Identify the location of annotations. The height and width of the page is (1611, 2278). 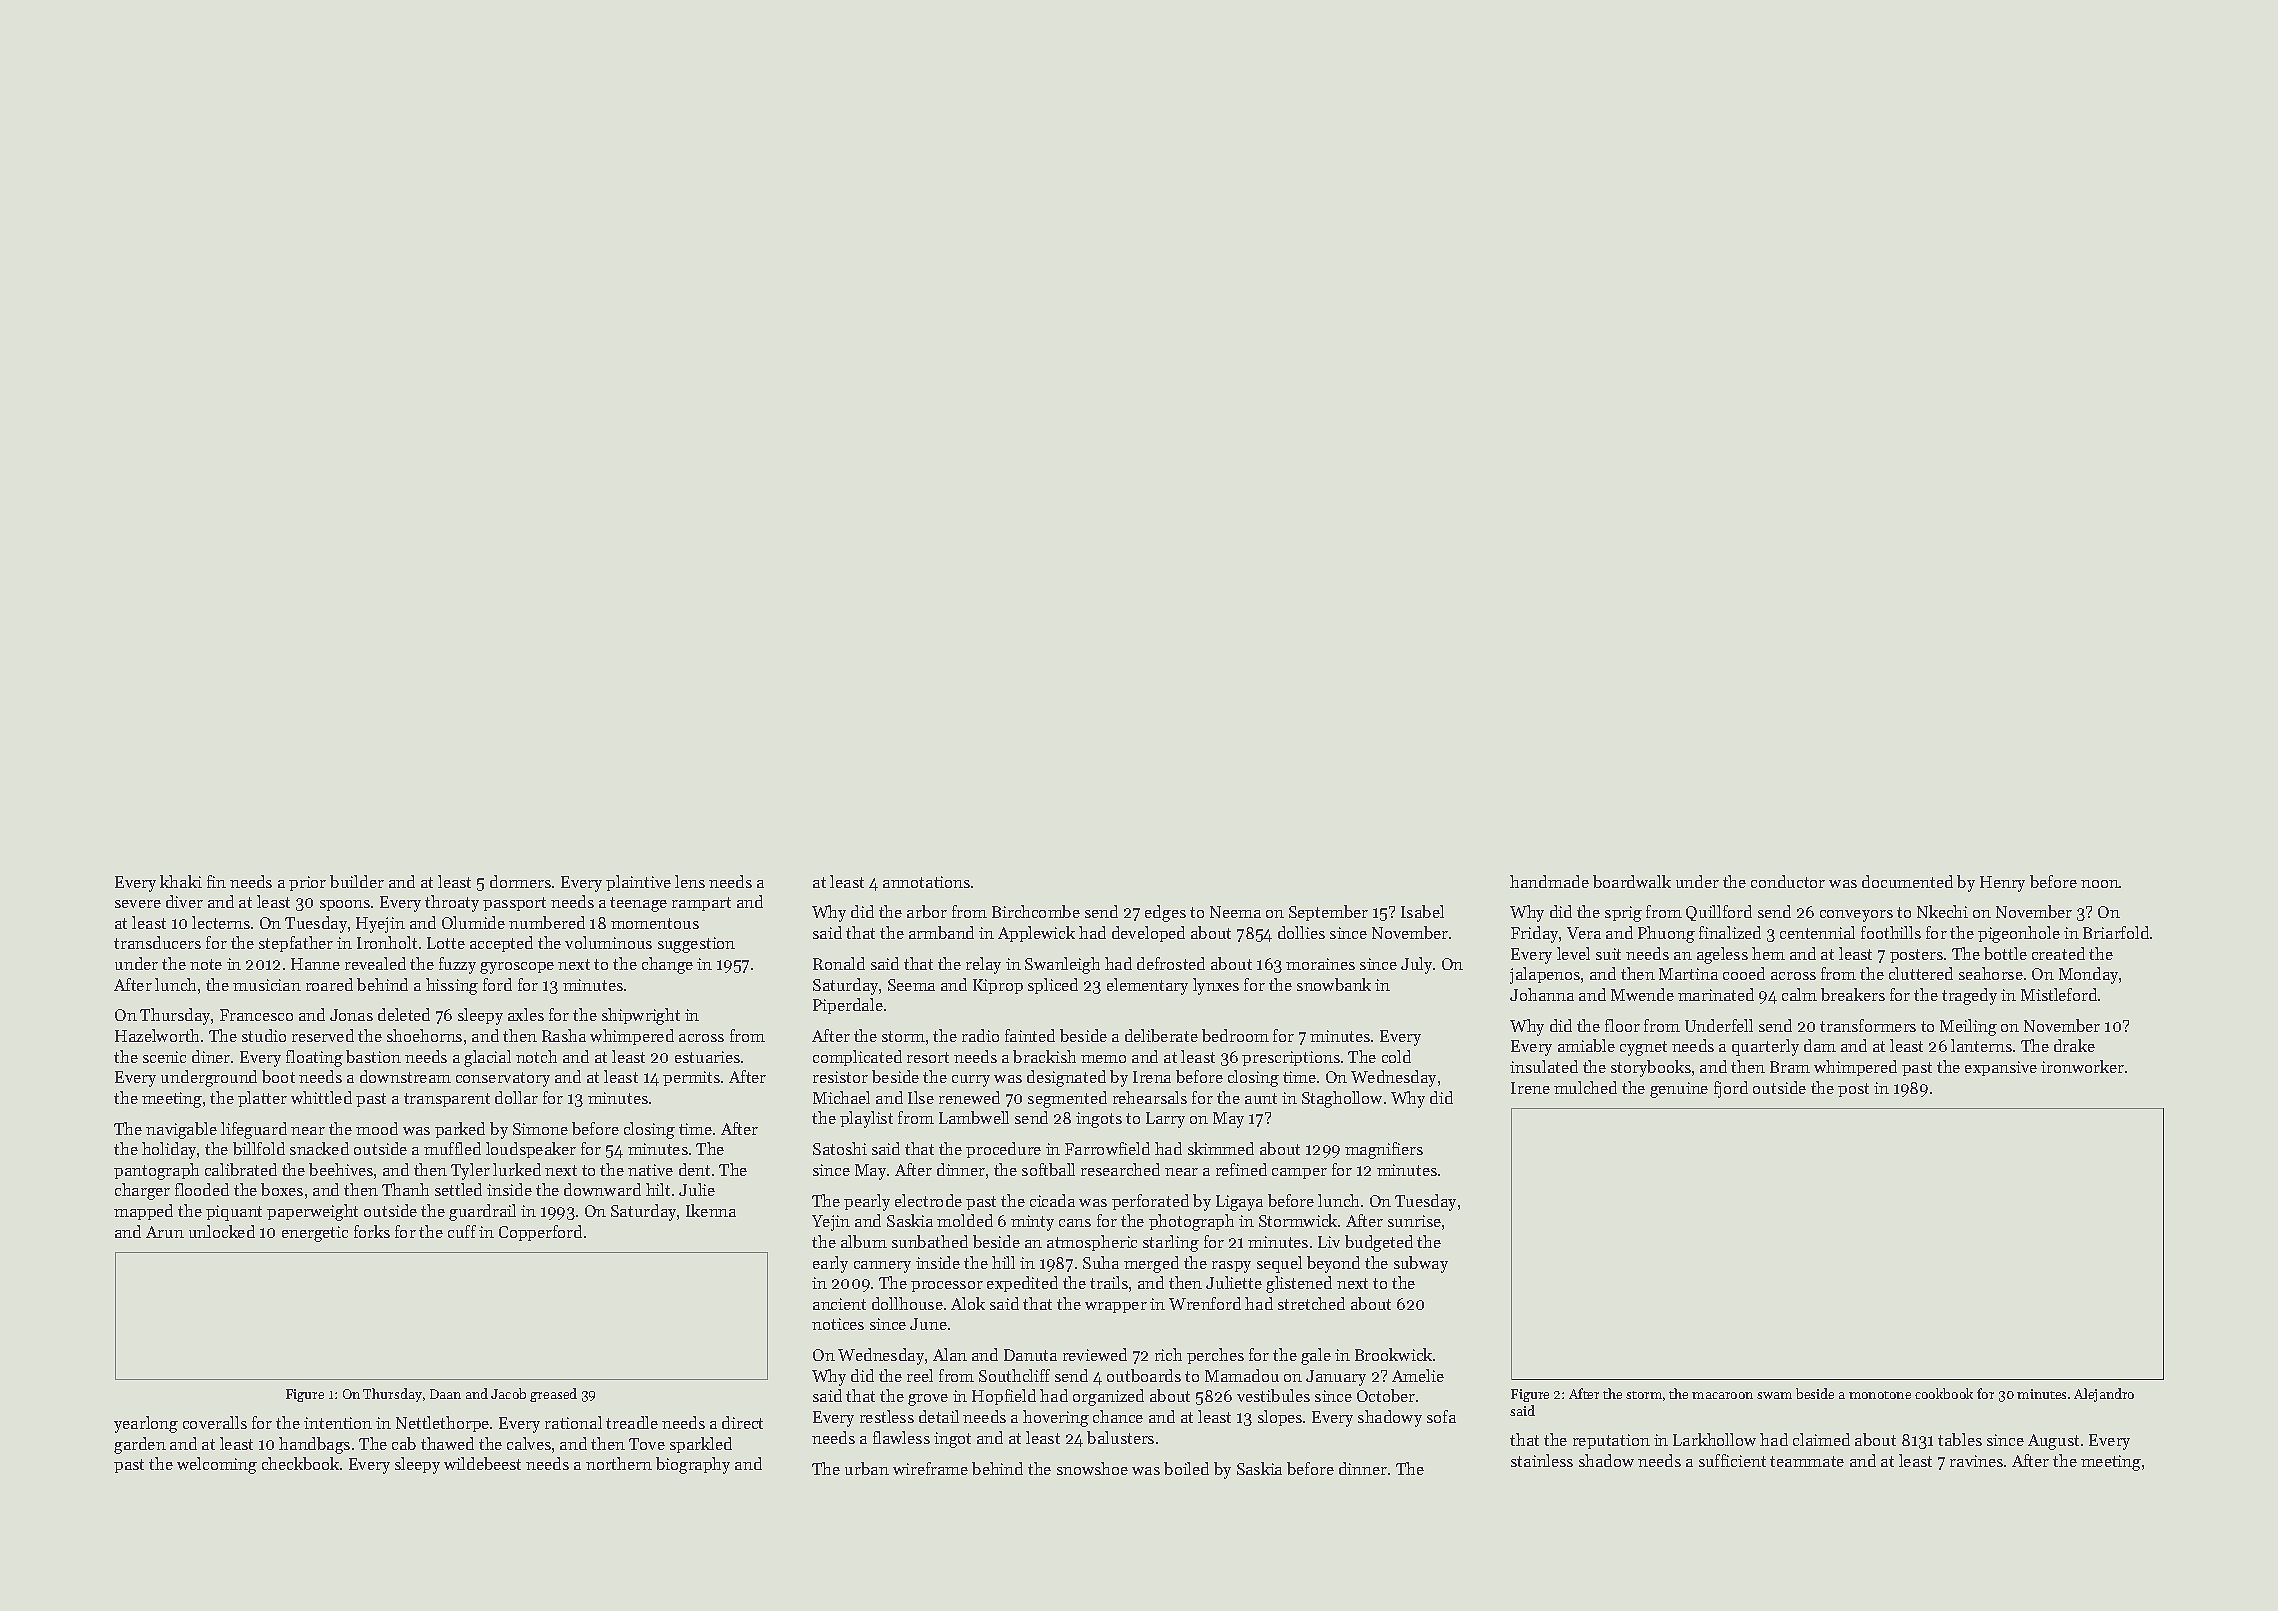
(926, 882).
